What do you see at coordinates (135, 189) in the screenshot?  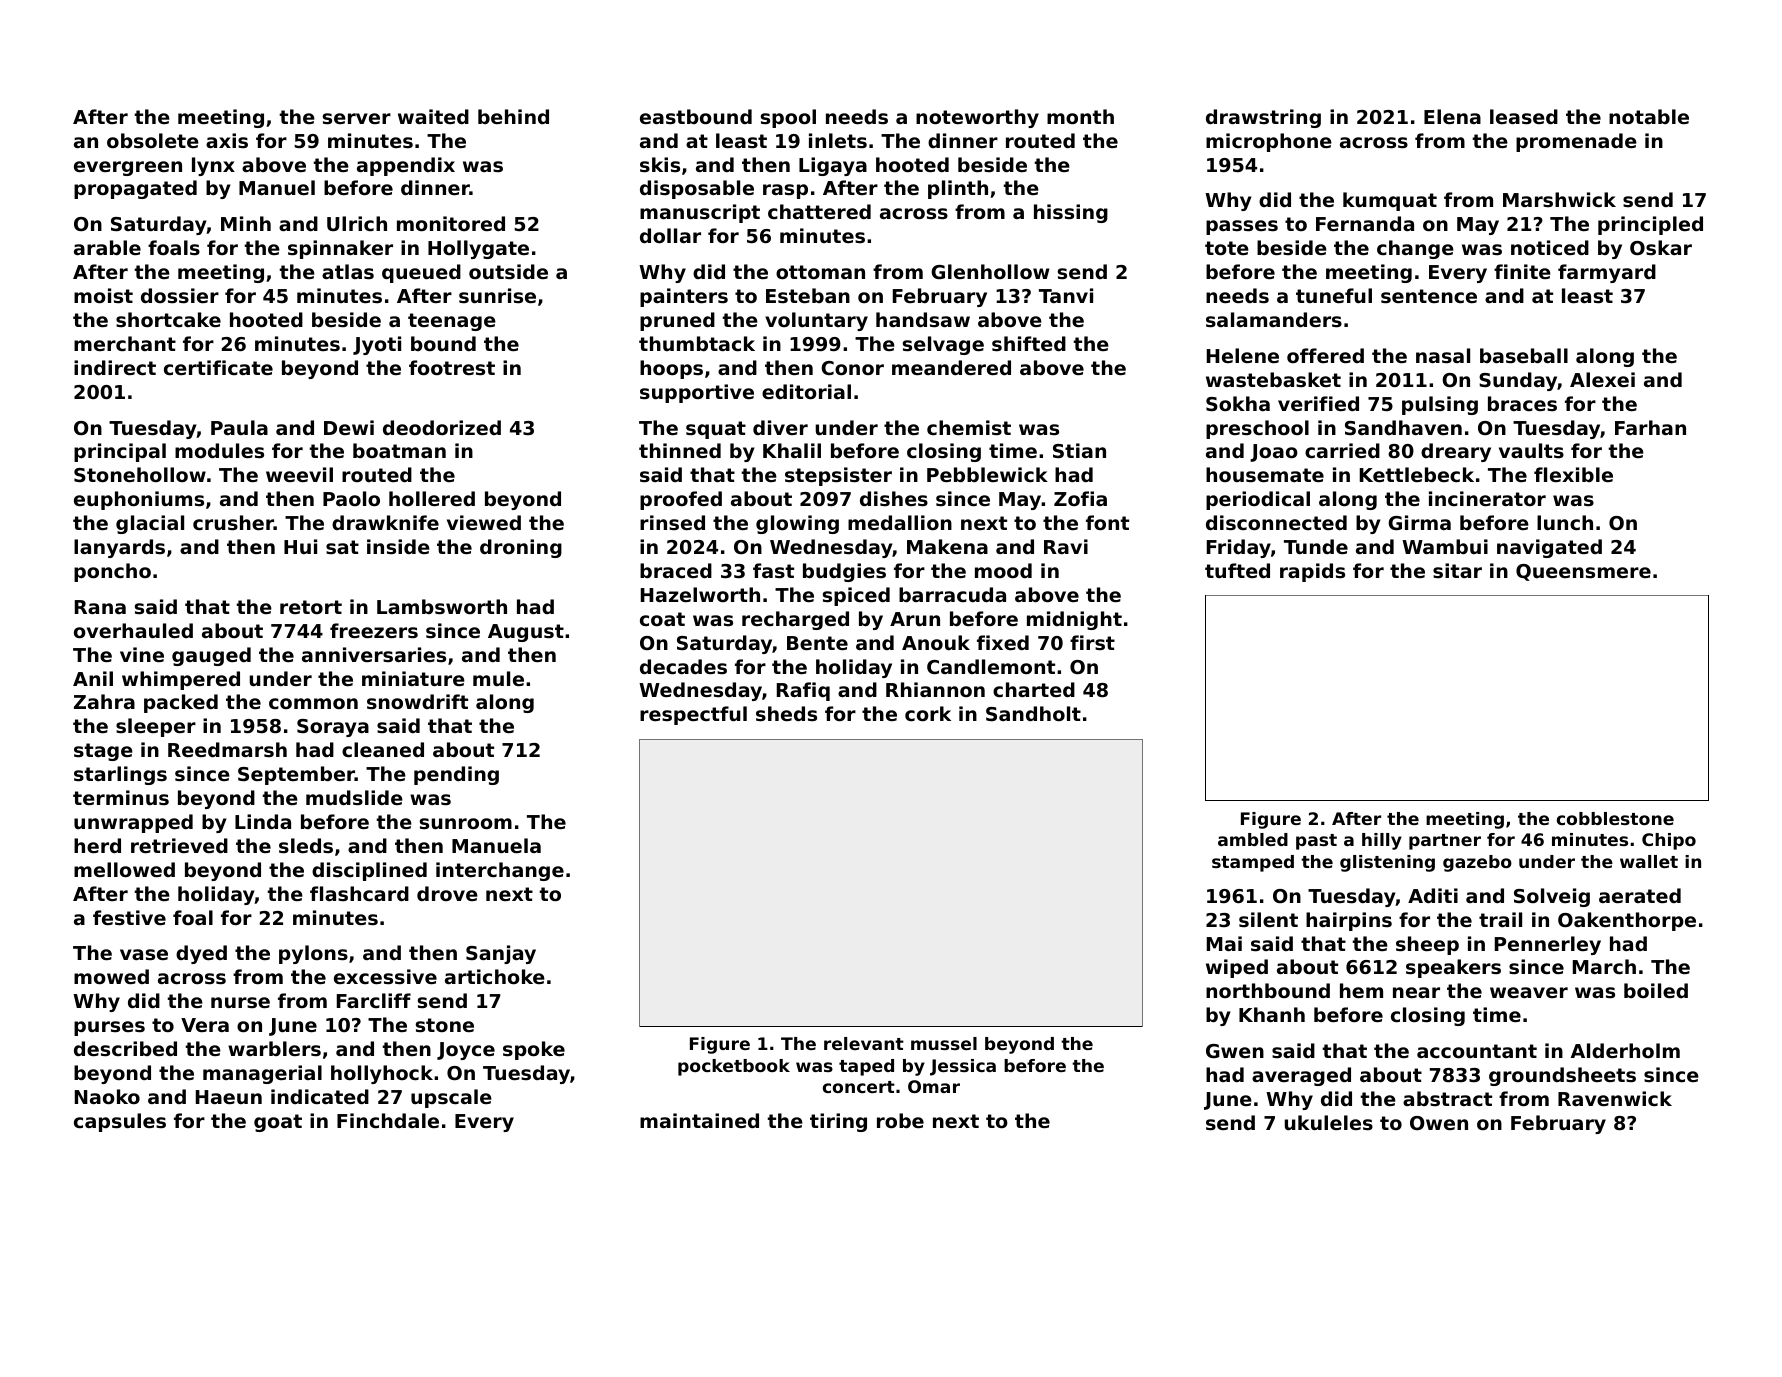 I see `propagated` at bounding box center [135, 189].
